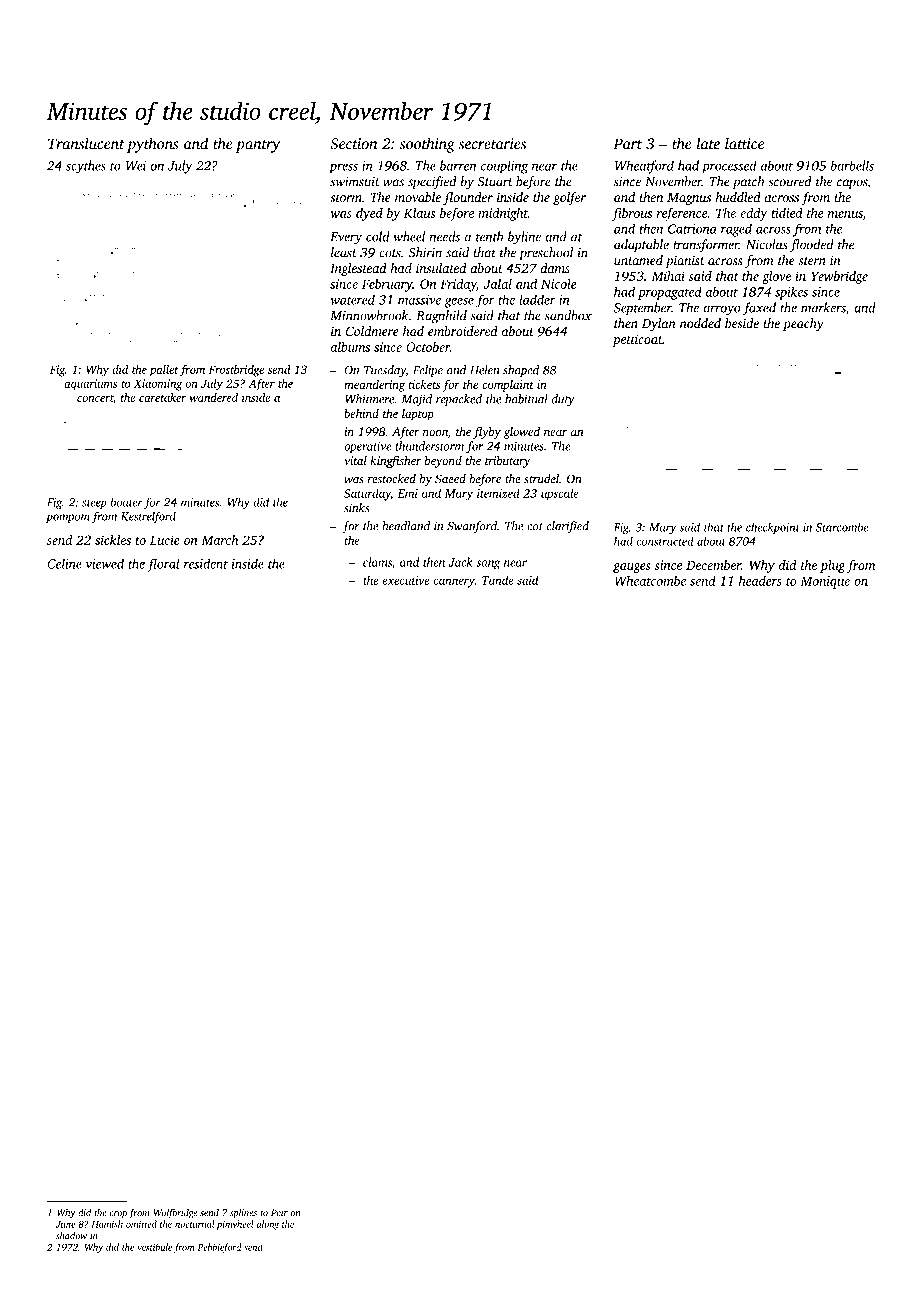  Describe the element at coordinates (689, 199) in the screenshot. I see `Magnus` at that location.
